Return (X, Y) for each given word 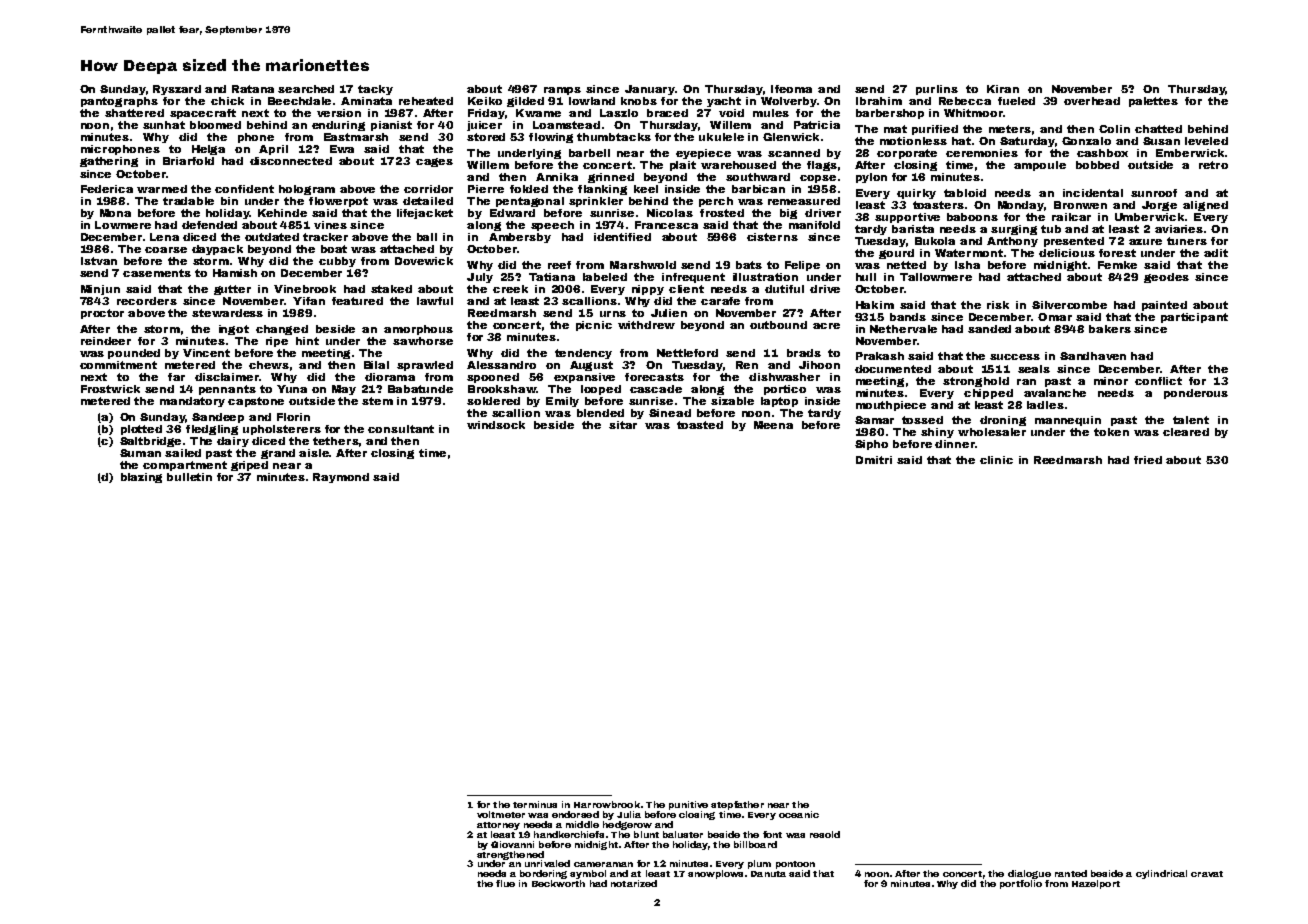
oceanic (799, 814)
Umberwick (1149, 217)
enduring (338, 126)
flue (505, 883)
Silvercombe (1069, 305)
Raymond (341, 478)
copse (818, 179)
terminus (535, 804)
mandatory (192, 402)
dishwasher (784, 377)
